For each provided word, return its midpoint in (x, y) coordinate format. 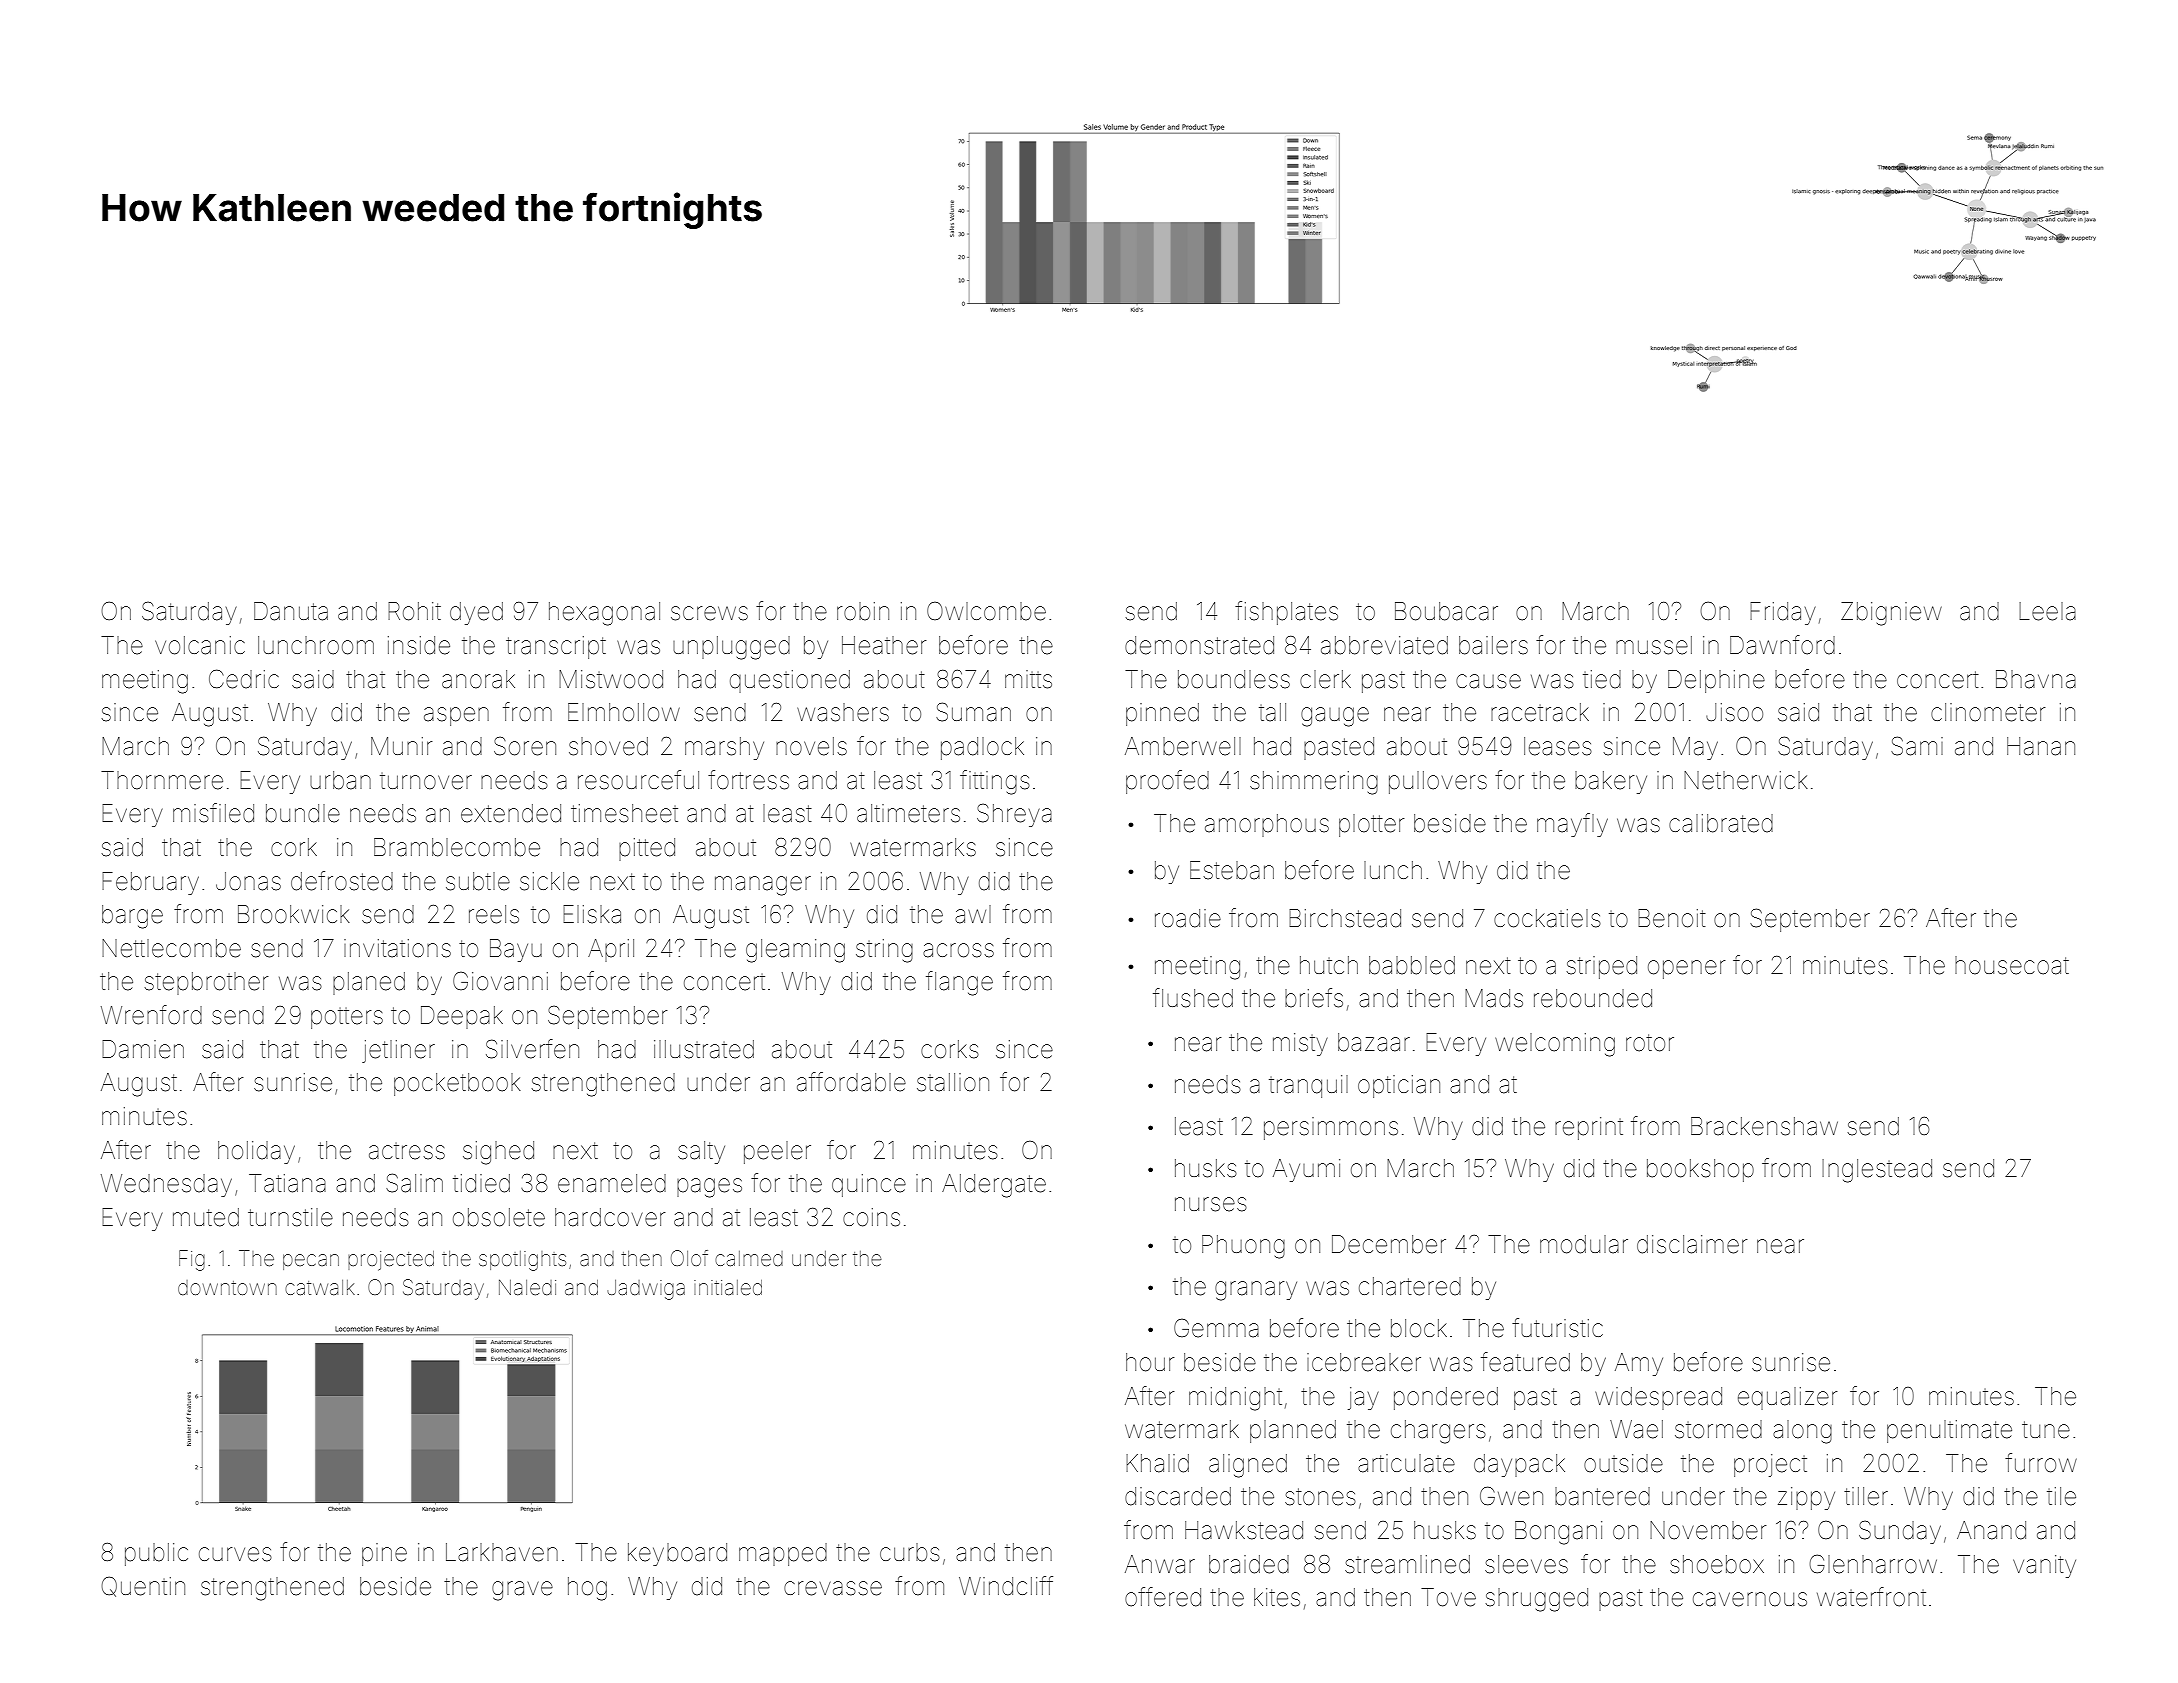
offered (1163, 1597)
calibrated (1721, 823)
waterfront (1871, 1597)
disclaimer (1692, 1244)
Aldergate (994, 1186)
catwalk (320, 1287)
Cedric (244, 679)
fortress (748, 780)
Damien (143, 1049)
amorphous (1267, 825)
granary (1256, 1291)
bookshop (1700, 1170)
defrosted (342, 881)
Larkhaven (502, 1552)
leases (1558, 746)
